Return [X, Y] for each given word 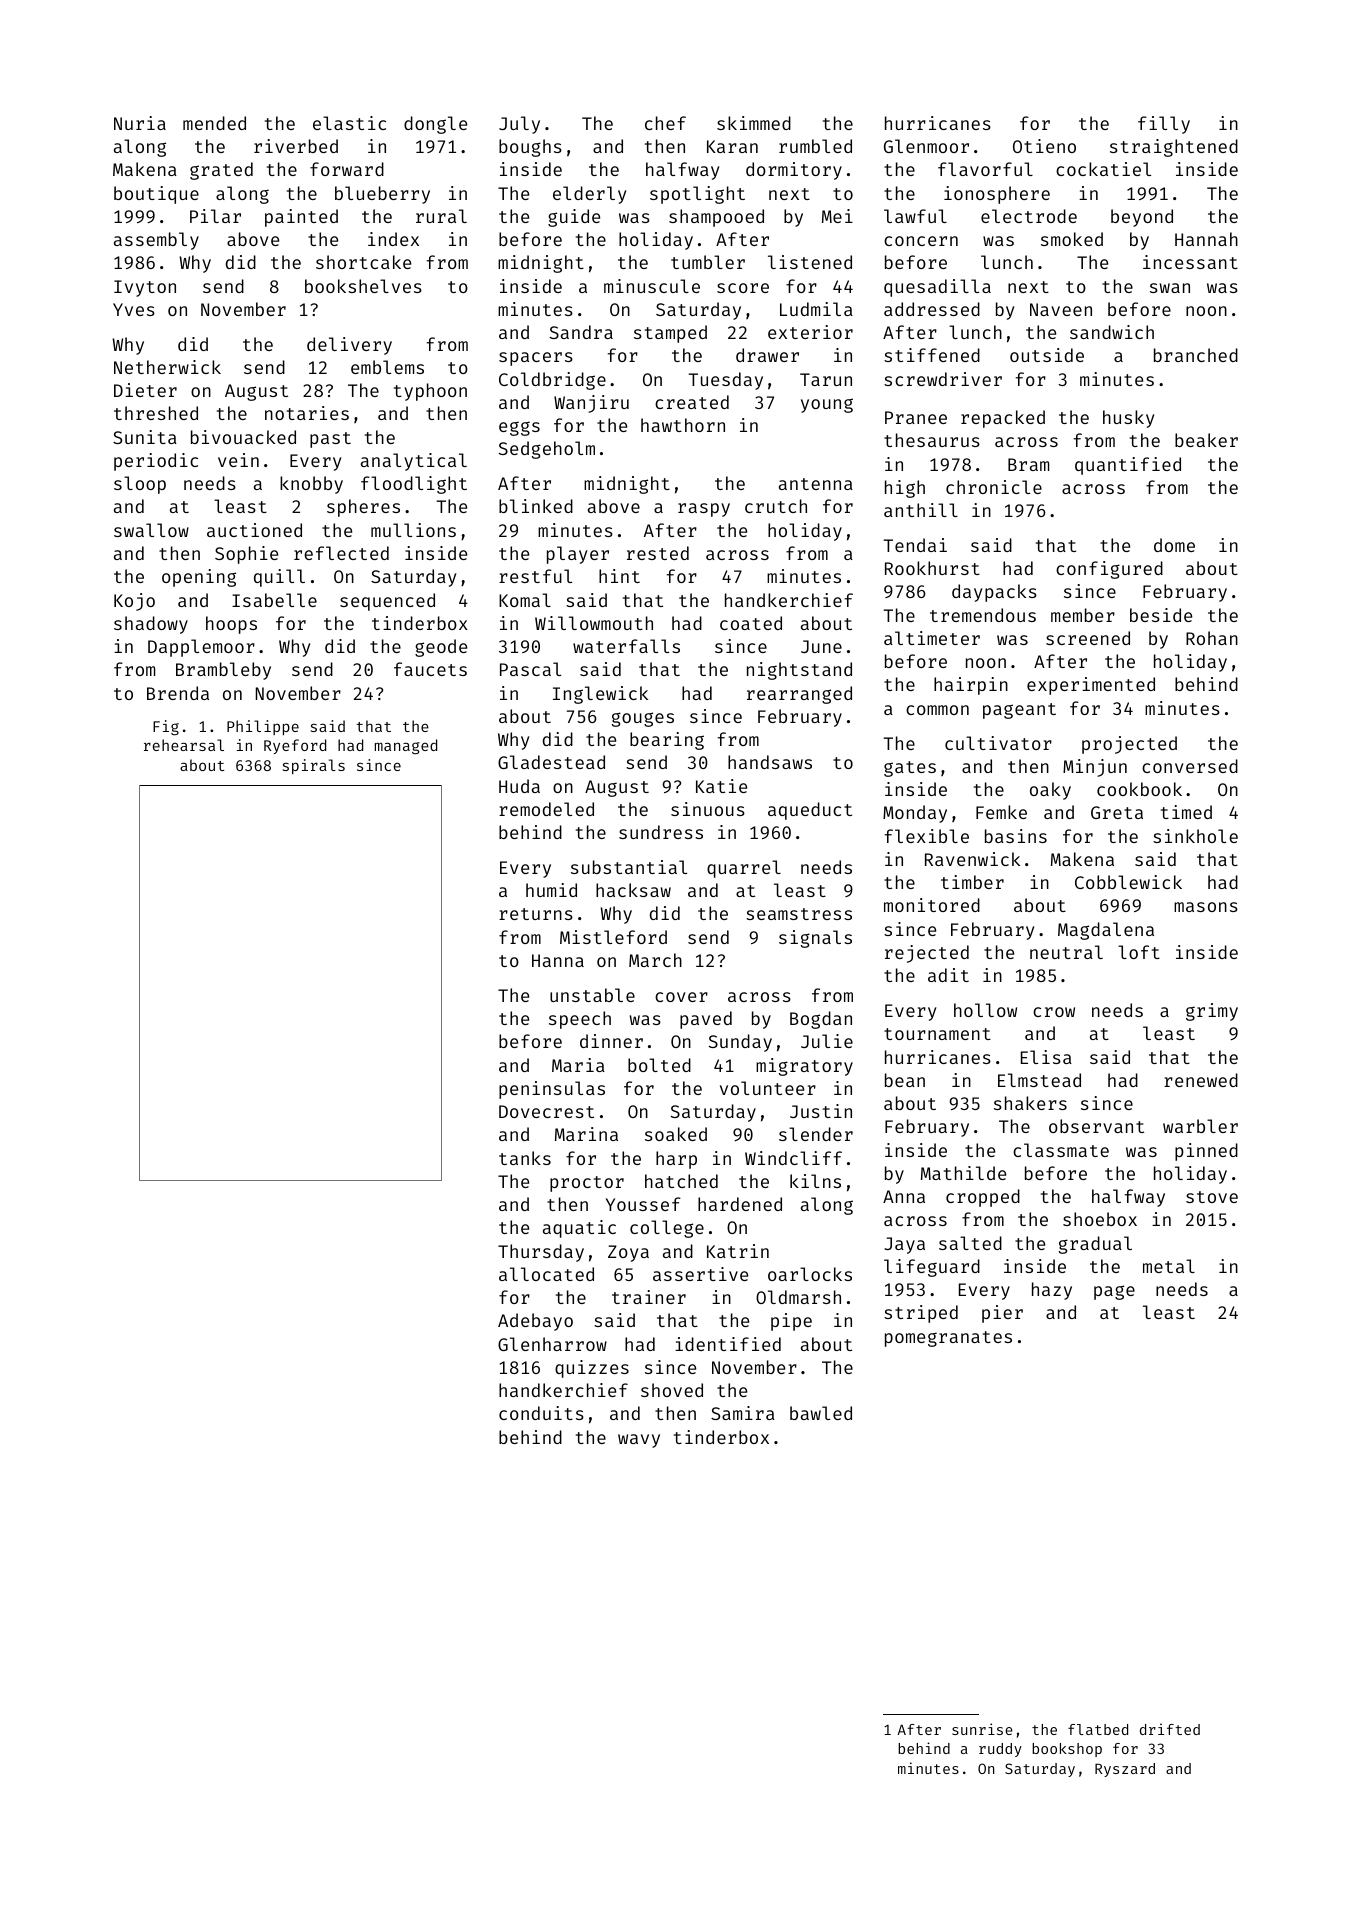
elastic [349, 123]
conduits [541, 1413]
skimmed [754, 123]
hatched [681, 1181]
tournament [937, 1034]
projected [1129, 745]
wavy [639, 1441]
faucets [430, 669]
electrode [1029, 216]
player [578, 555]
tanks [525, 1158]
